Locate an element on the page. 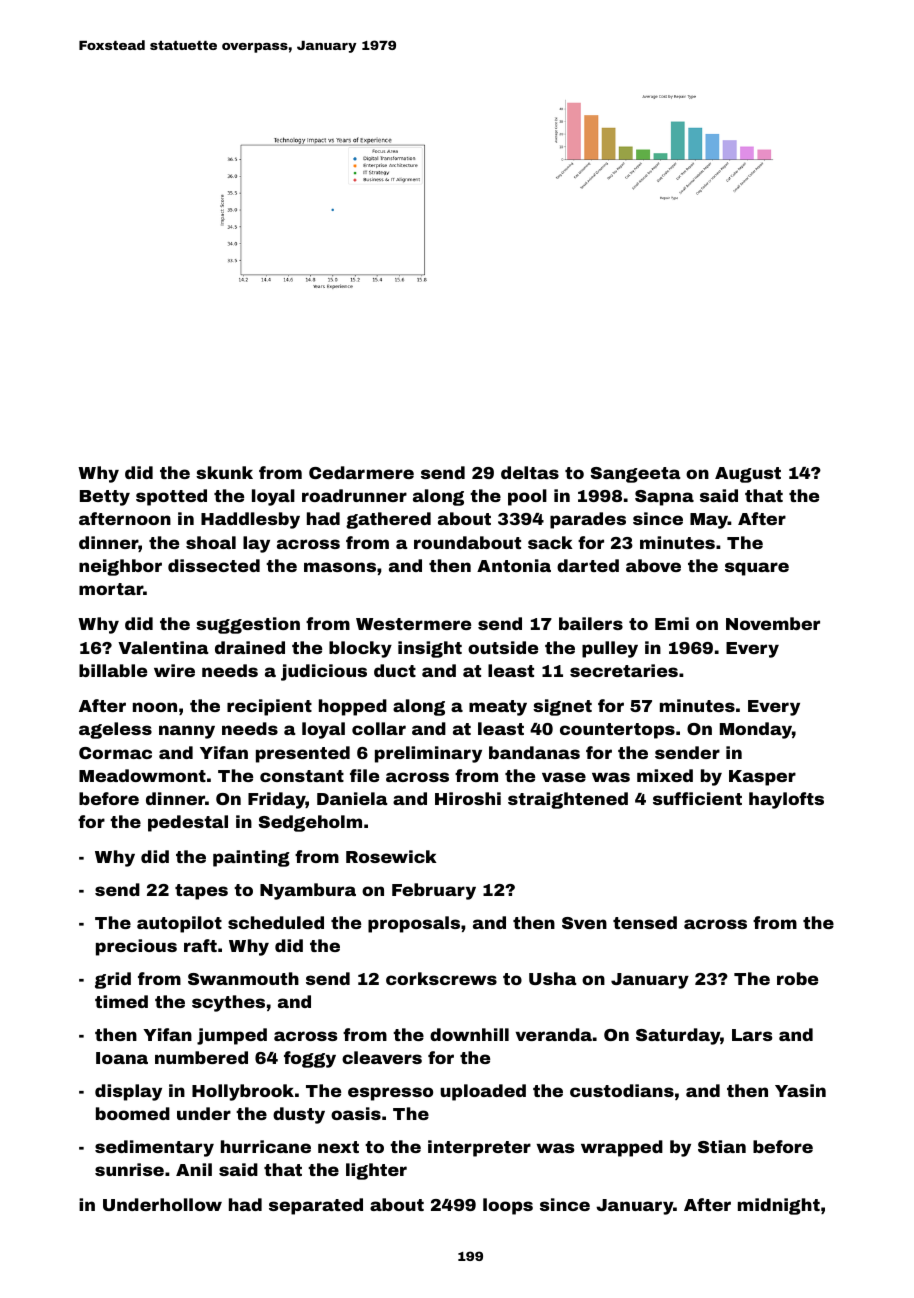 This page has width=914, height=1298. wire is located at coordinates (174, 670).
